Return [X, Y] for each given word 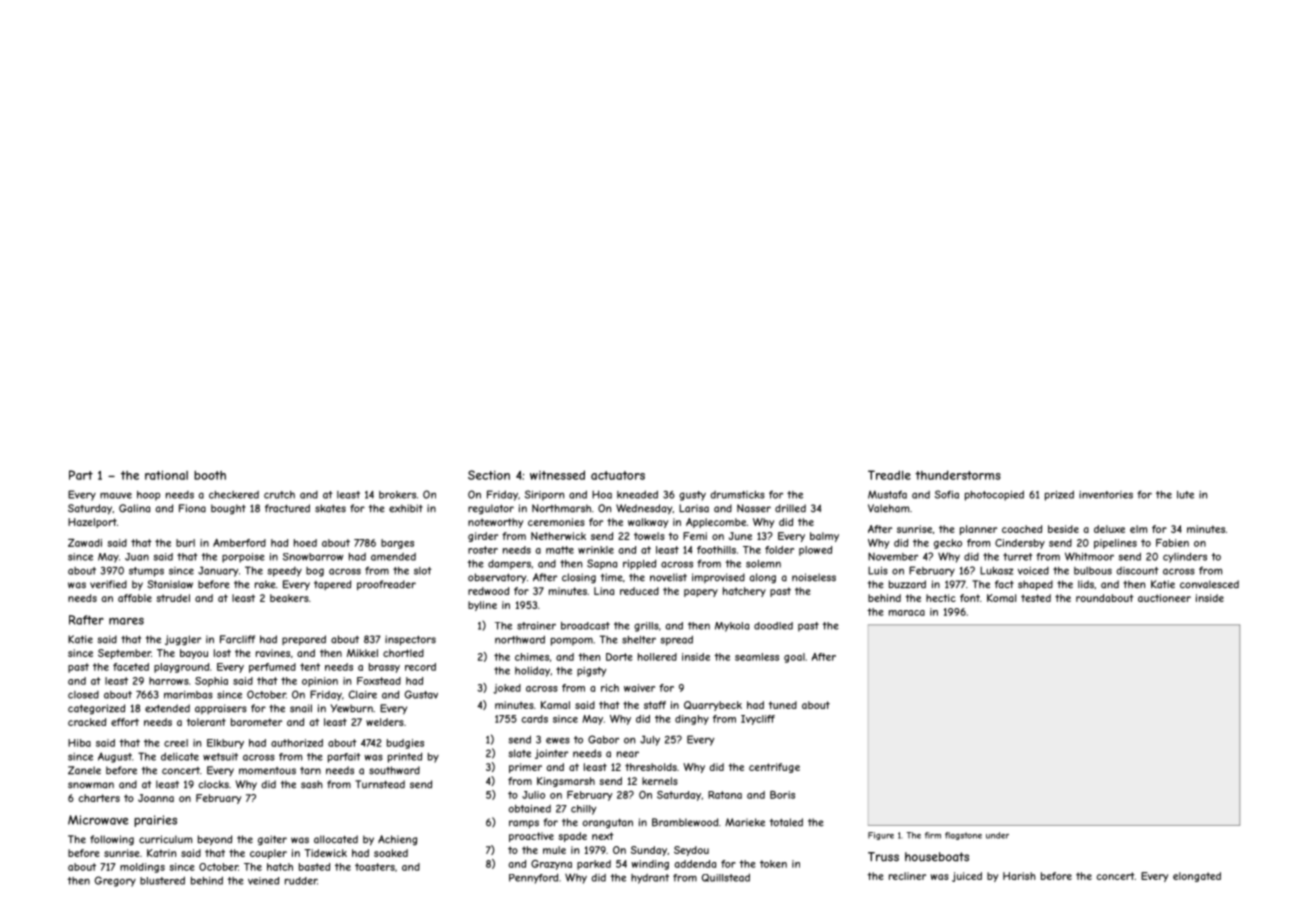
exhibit [406, 508]
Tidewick [325, 853]
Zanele [84, 770]
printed [405, 757]
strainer [536, 626]
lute [1185, 495]
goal [794, 658]
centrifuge [774, 768]
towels [649, 536]
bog [315, 572]
